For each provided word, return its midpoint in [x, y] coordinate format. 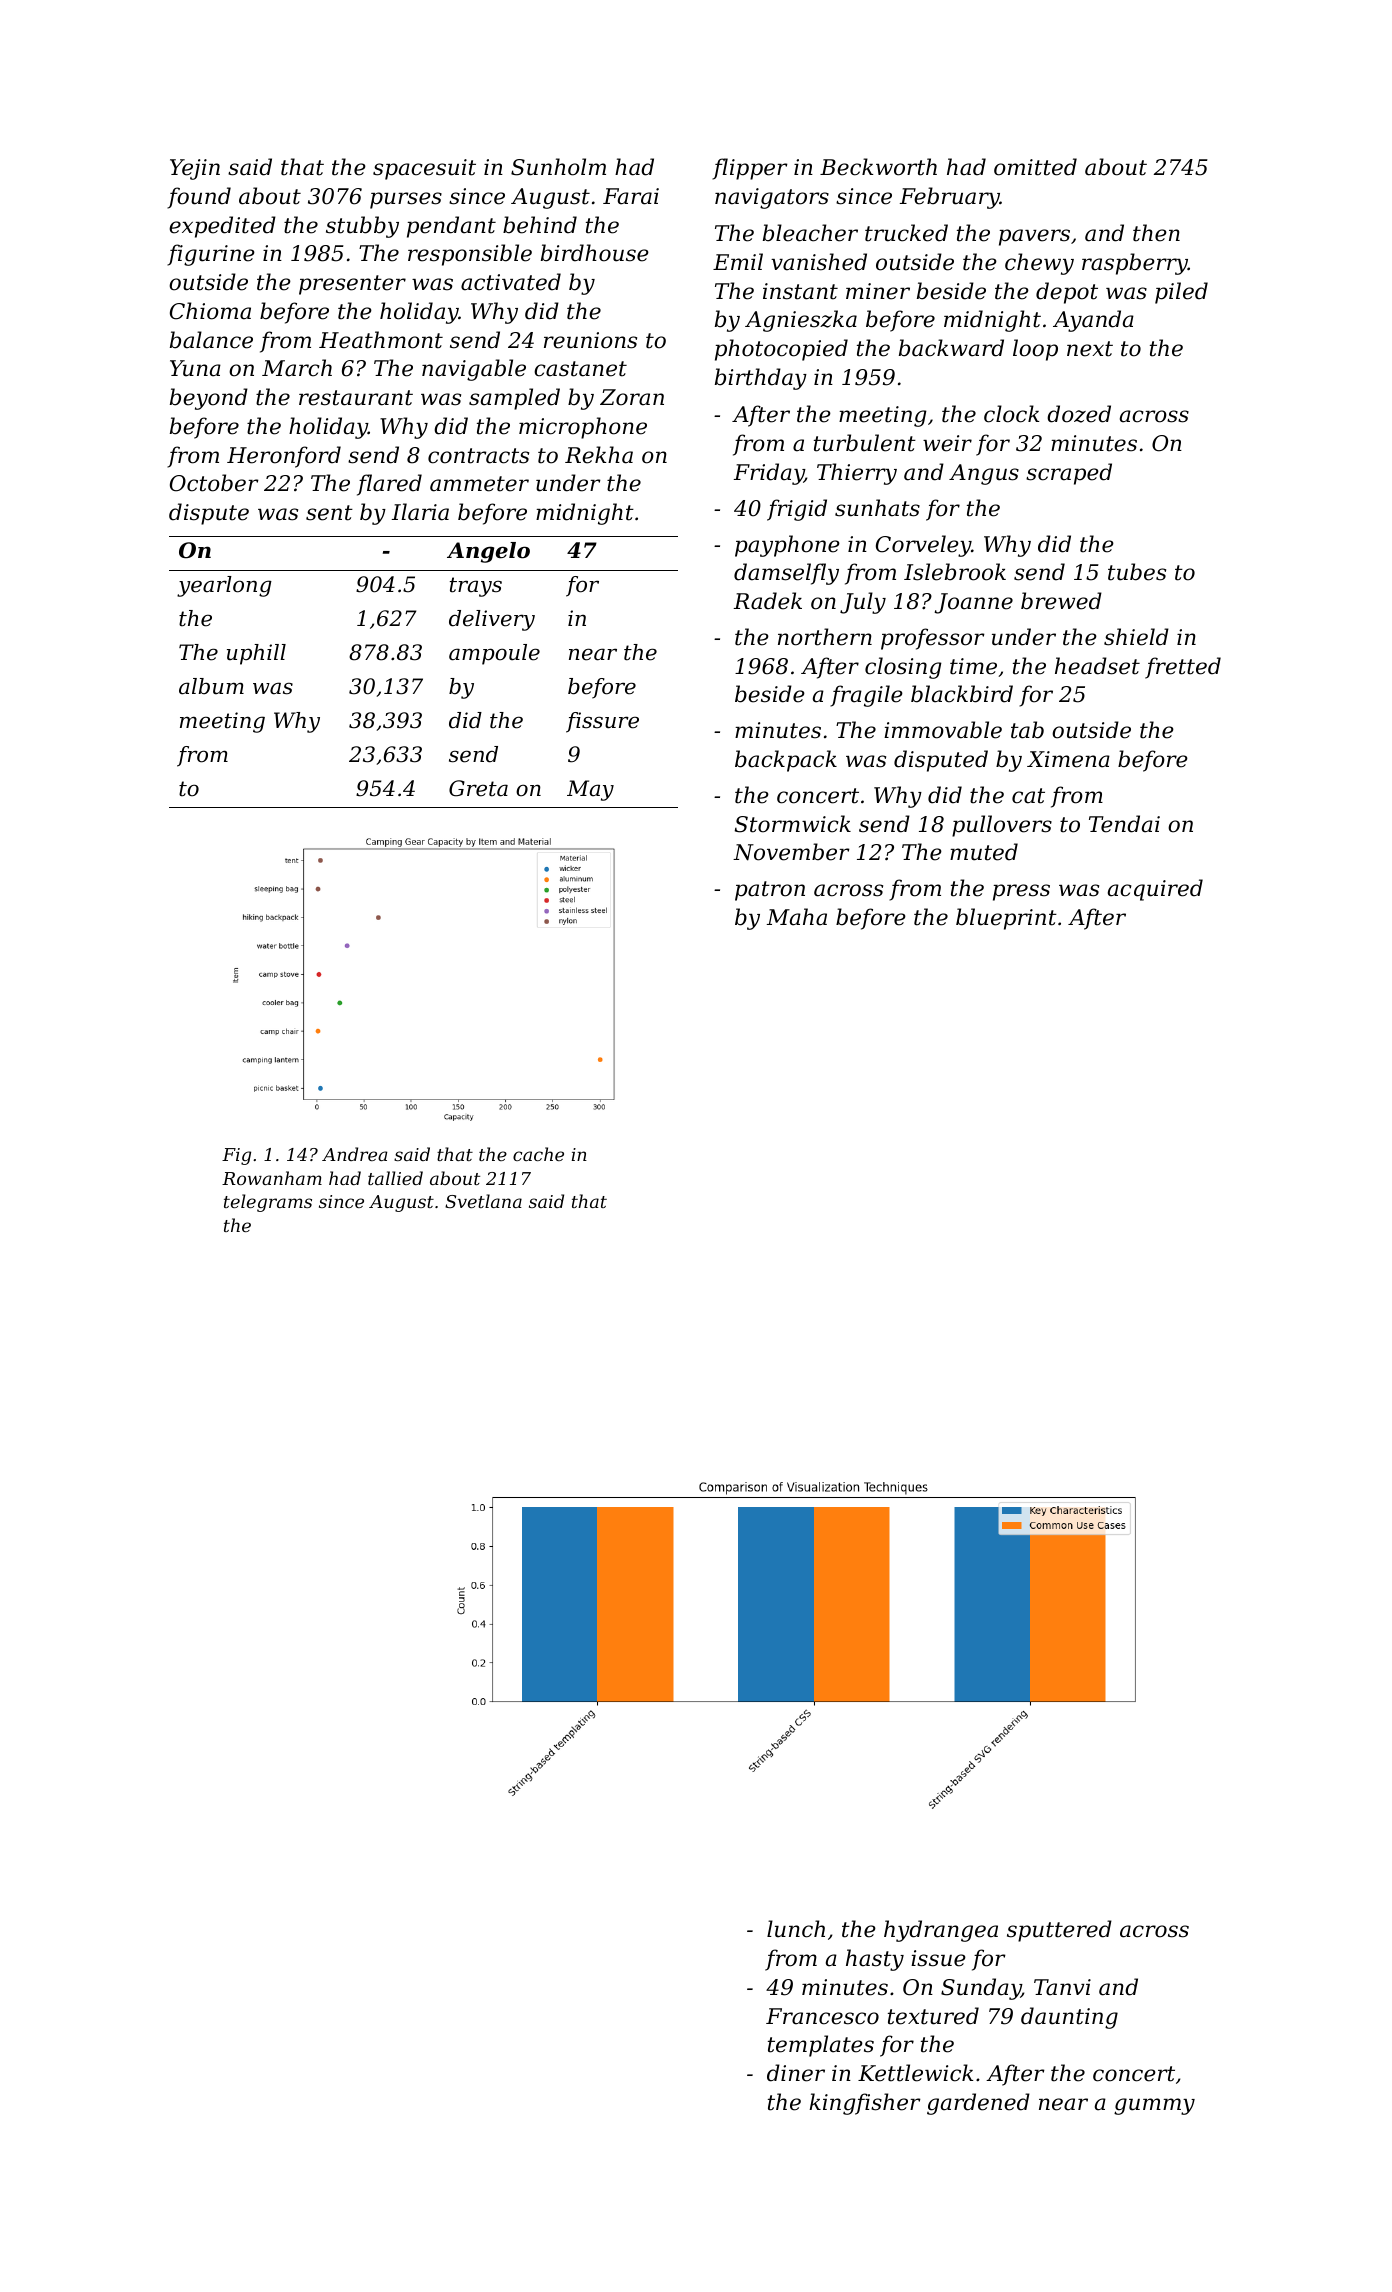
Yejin [195, 169]
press [1021, 892]
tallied [395, 1178]
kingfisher [865, 2104]
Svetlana [483, 1201]
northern [825, 637]
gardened [978, 2104]
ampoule [494, 654]
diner [796, 2073]
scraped [1069, 474]
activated [511, 282]
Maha [797, 917]
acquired [1155, 890]
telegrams [268, 1203]
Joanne [973, 603]
